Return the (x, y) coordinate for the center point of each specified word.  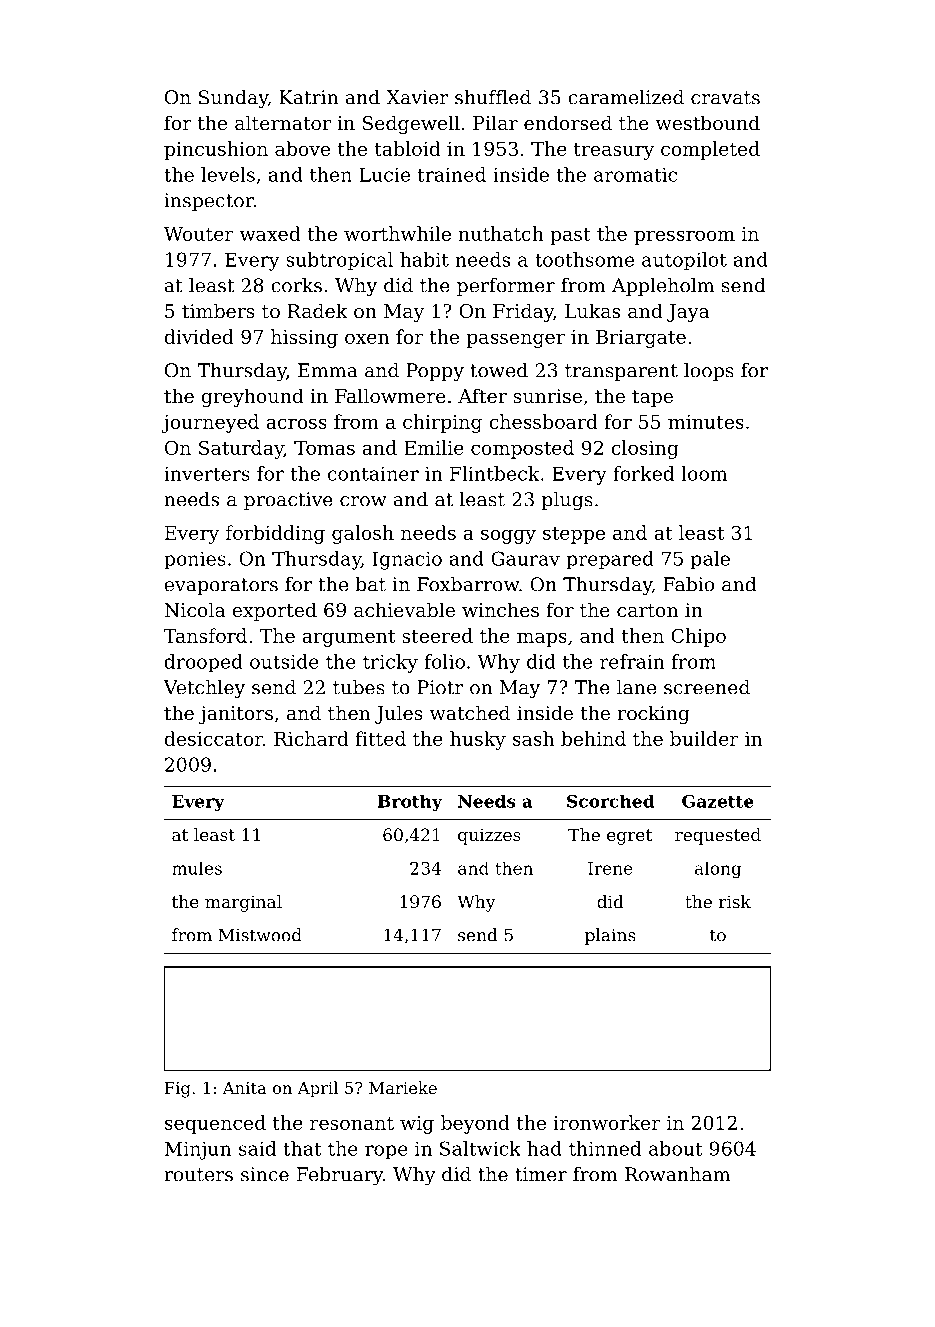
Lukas (592, 310)
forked (643, 473)
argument (348, 638)
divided (199, 336)
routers (198, 1175)
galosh (363, 534)
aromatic (635, 174)
